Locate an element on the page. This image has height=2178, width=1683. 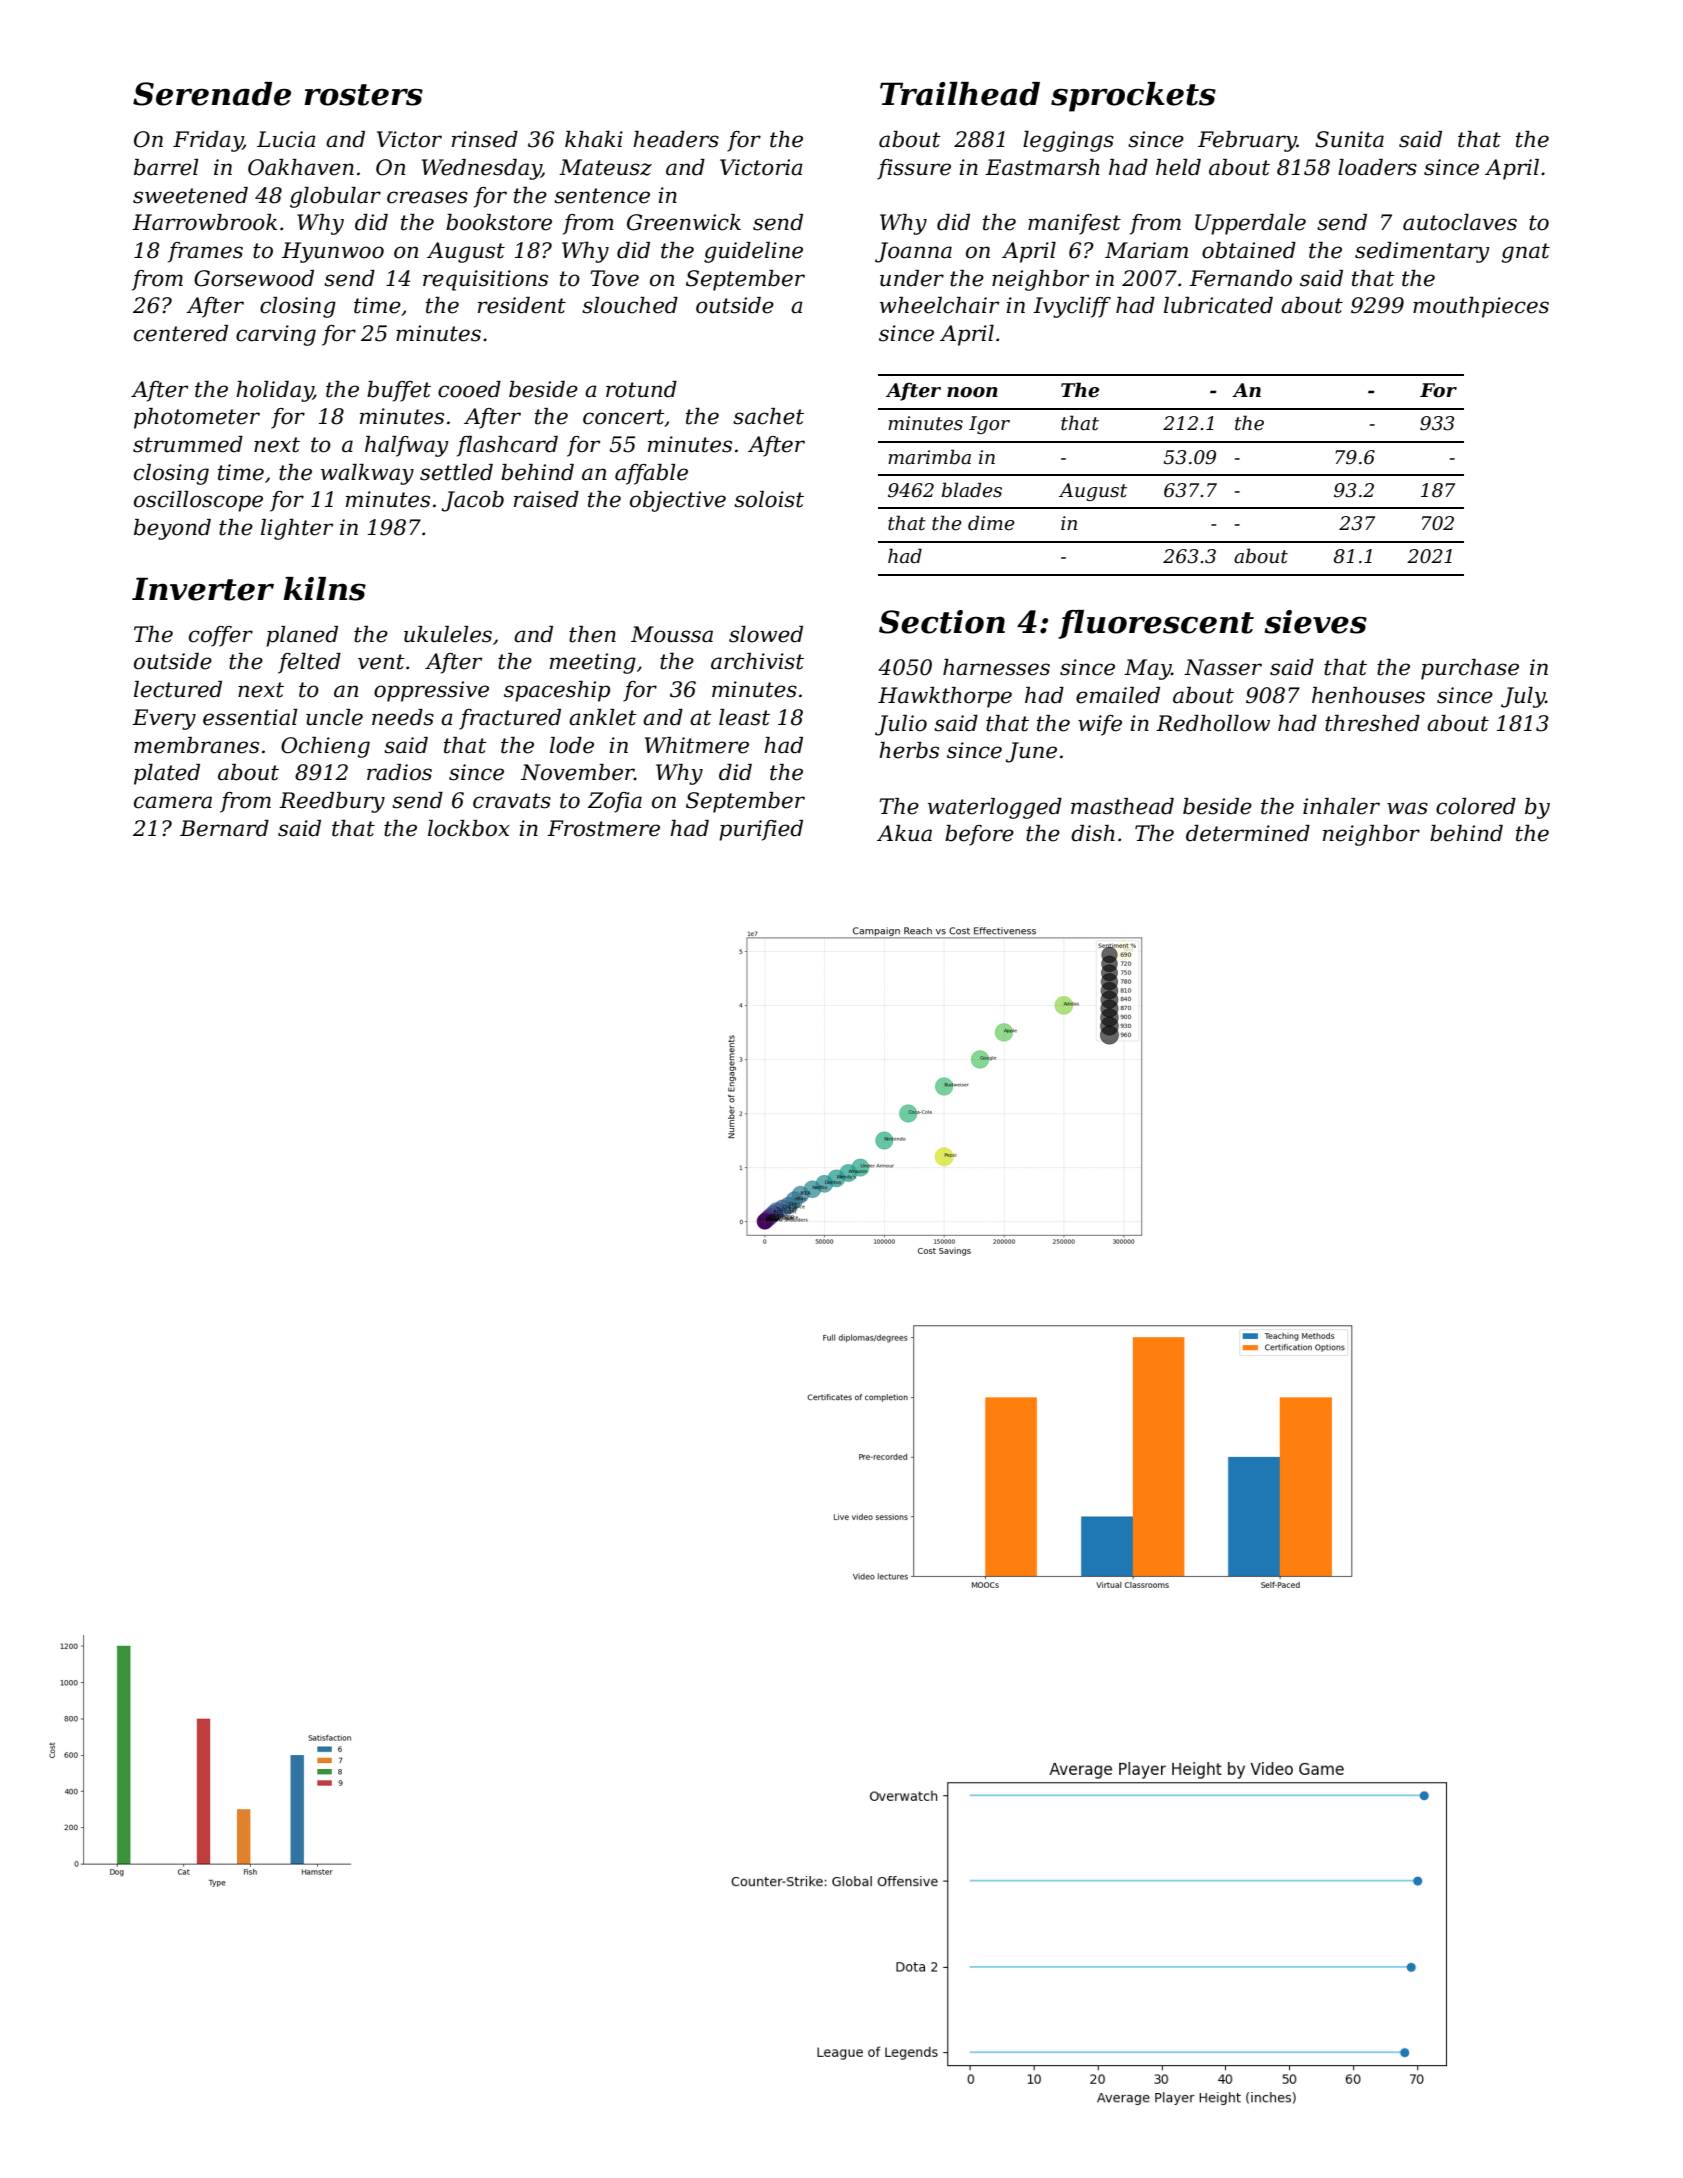
Sunita is located at coordinates (1349, 139).
